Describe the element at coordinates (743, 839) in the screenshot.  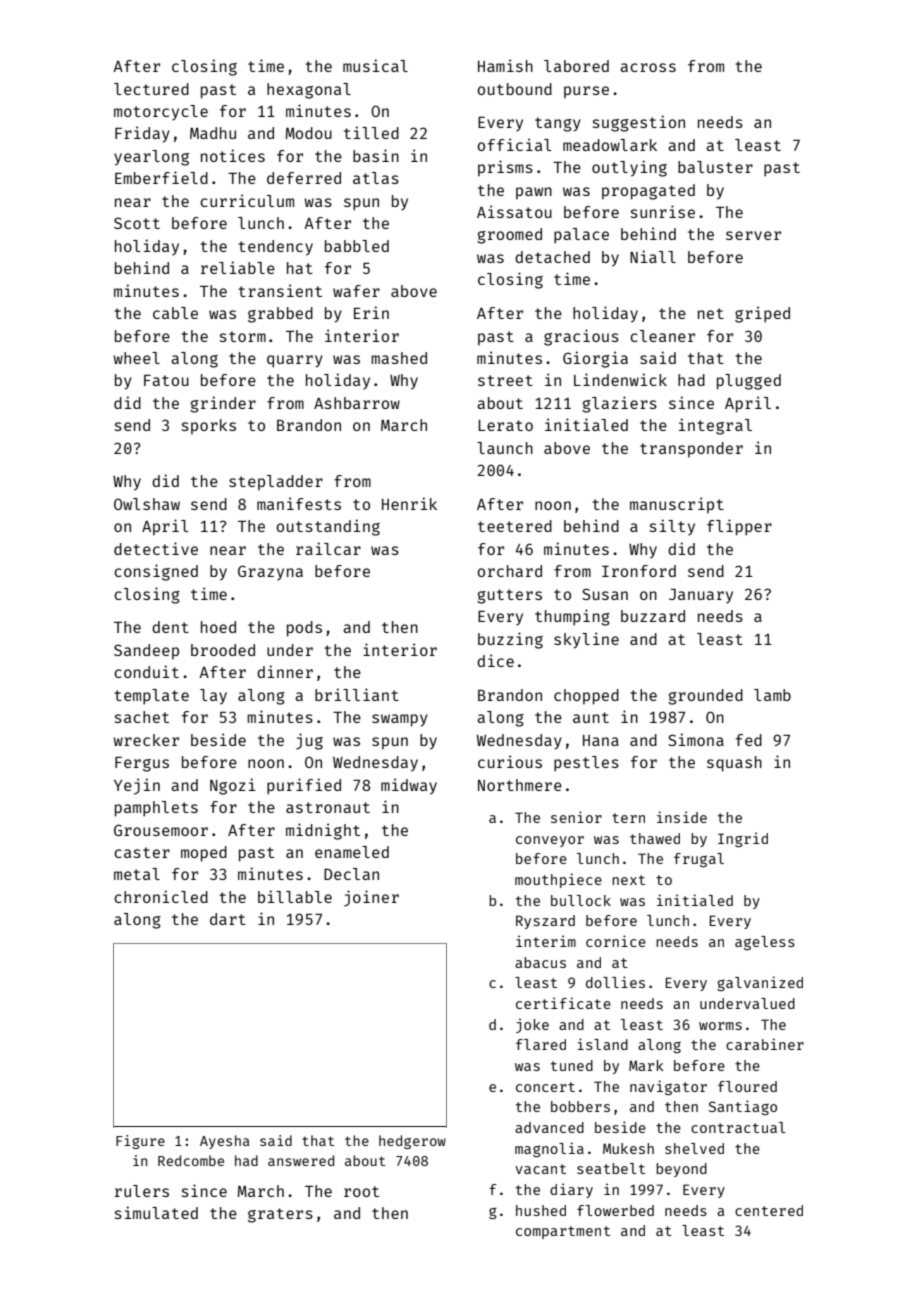
I see `Ingrid` at that location.
